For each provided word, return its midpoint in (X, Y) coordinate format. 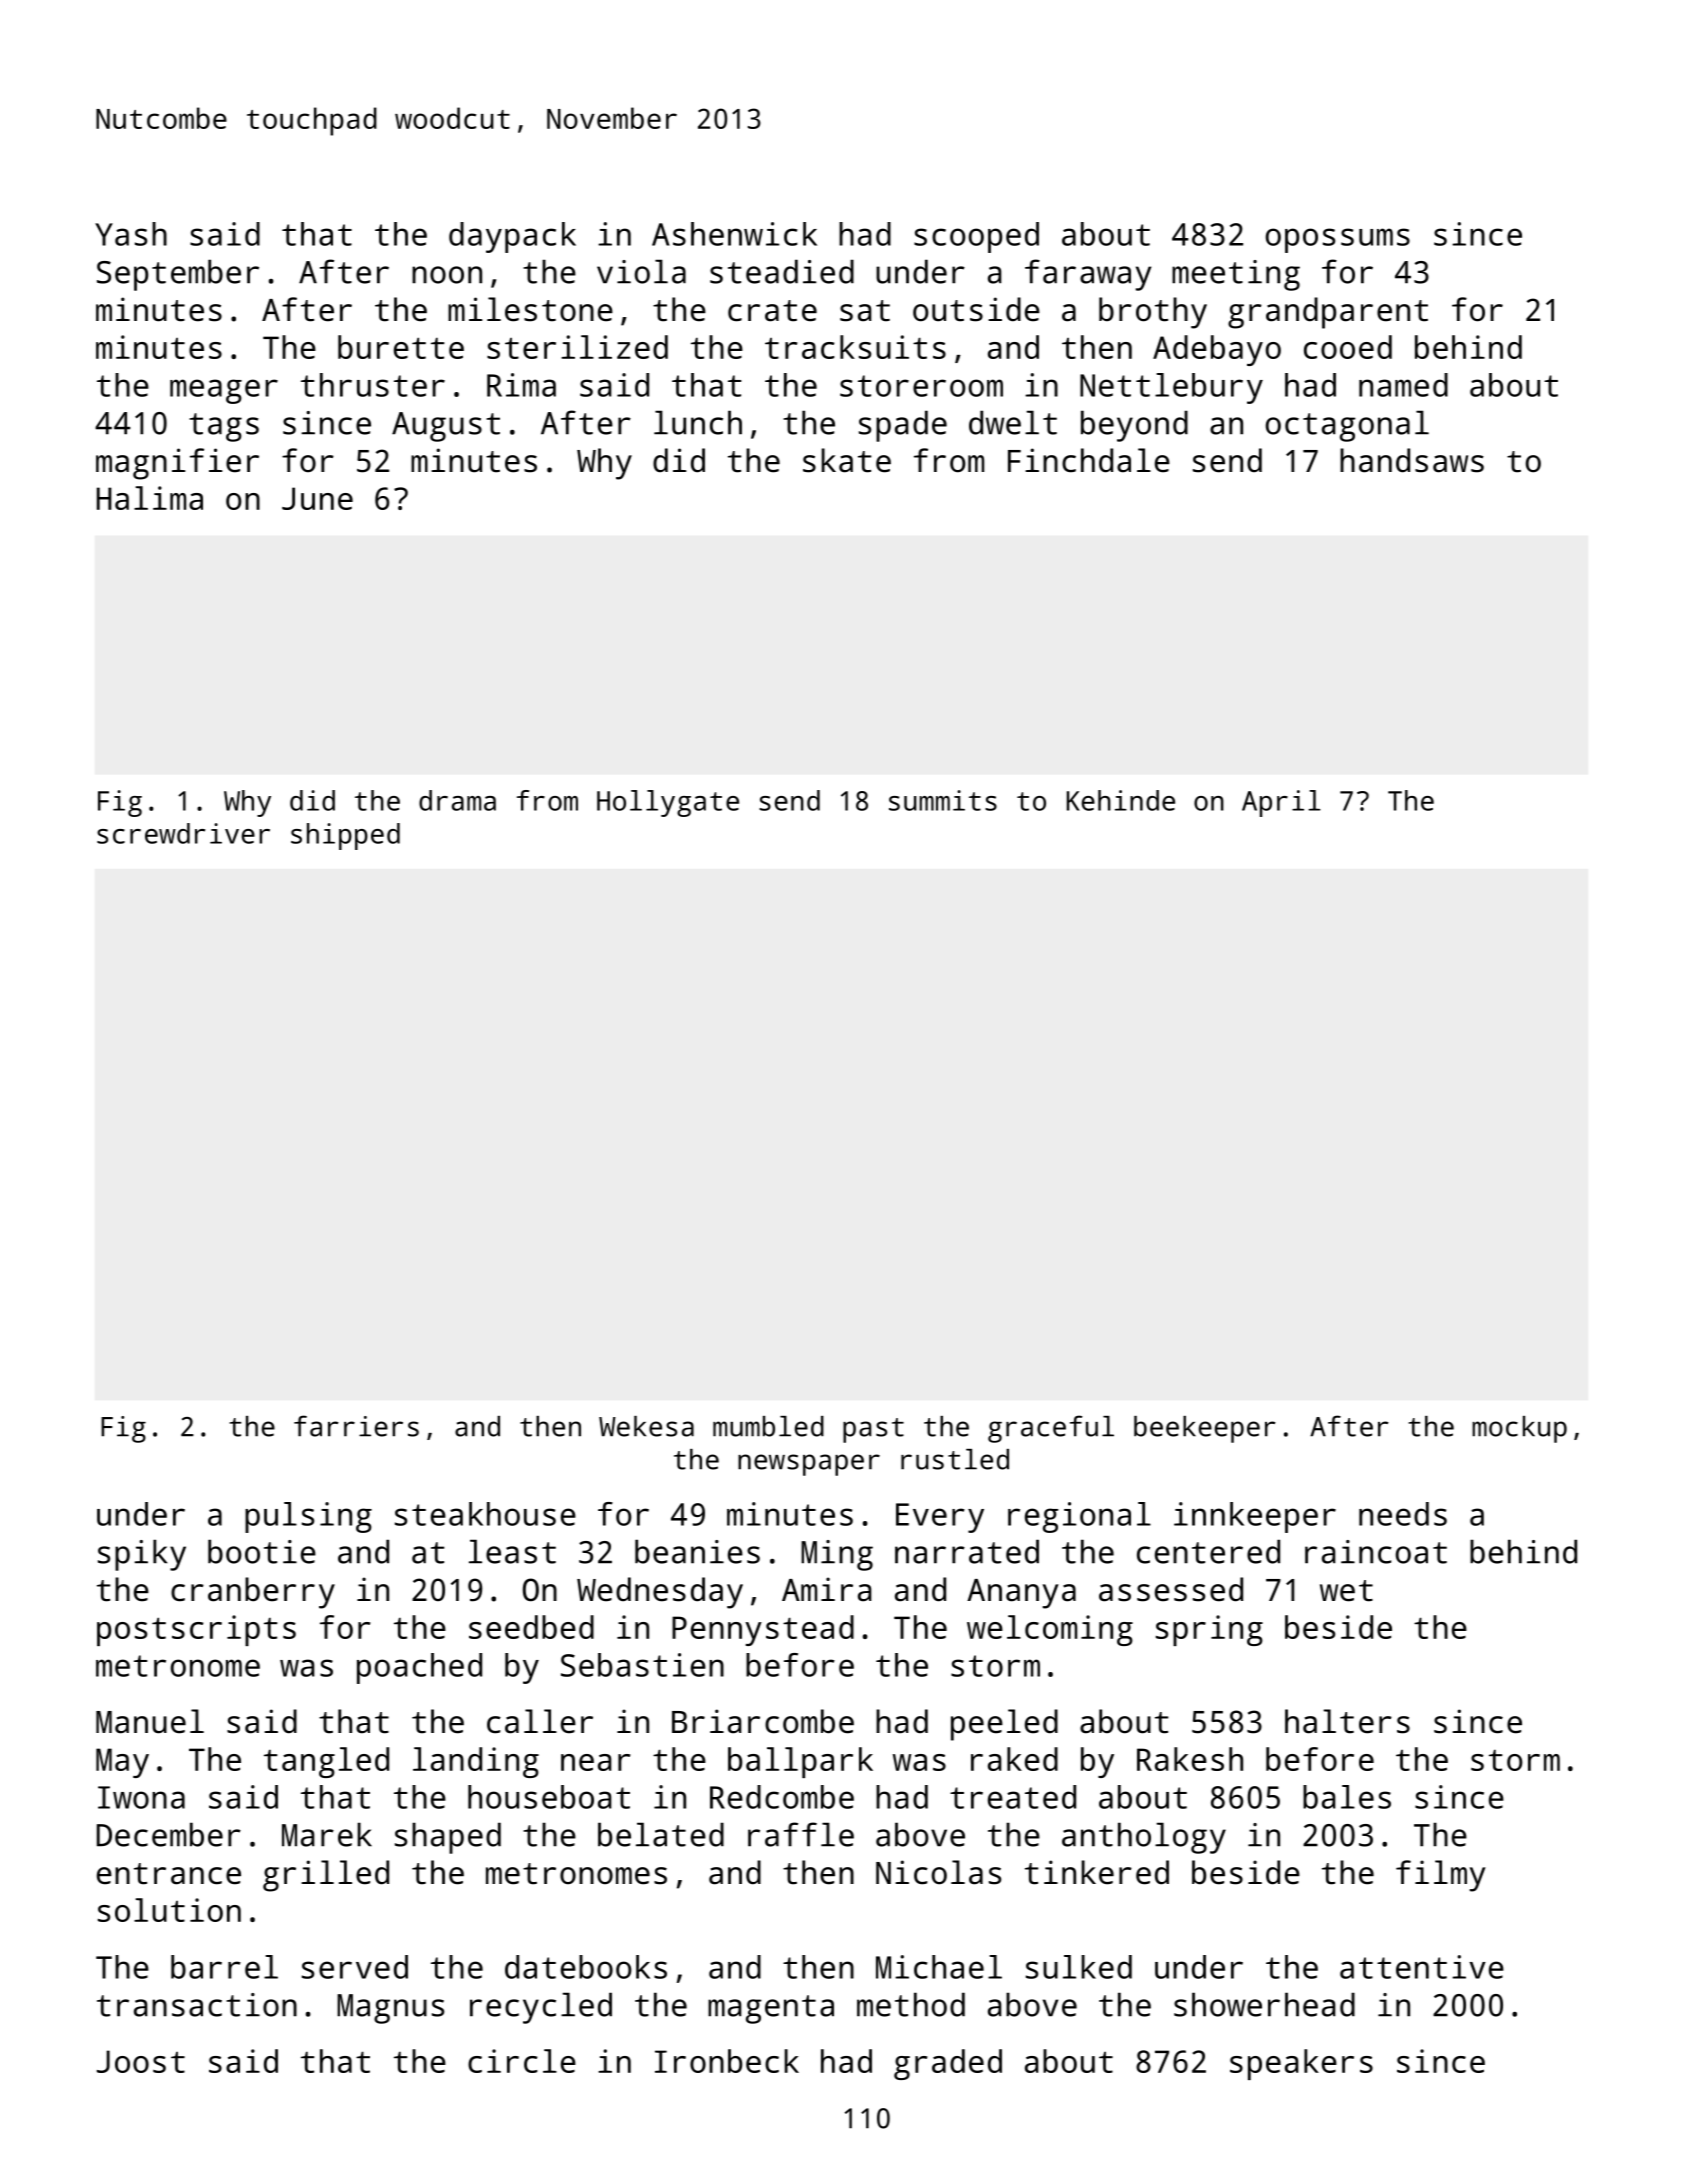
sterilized (577, 347)
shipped (345, 836)
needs (1403, 1514)
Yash (131, 234)
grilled (326, 1876)
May (122, 1763)
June (317, 498)
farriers (356, 1426)
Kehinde (1121, 800)
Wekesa (646, 1426)
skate (847, 460)
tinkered (1097, 1872)
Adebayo (1217, 350)
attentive (1422, 1967)
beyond (1134, 426)
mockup (1519, 1429)
